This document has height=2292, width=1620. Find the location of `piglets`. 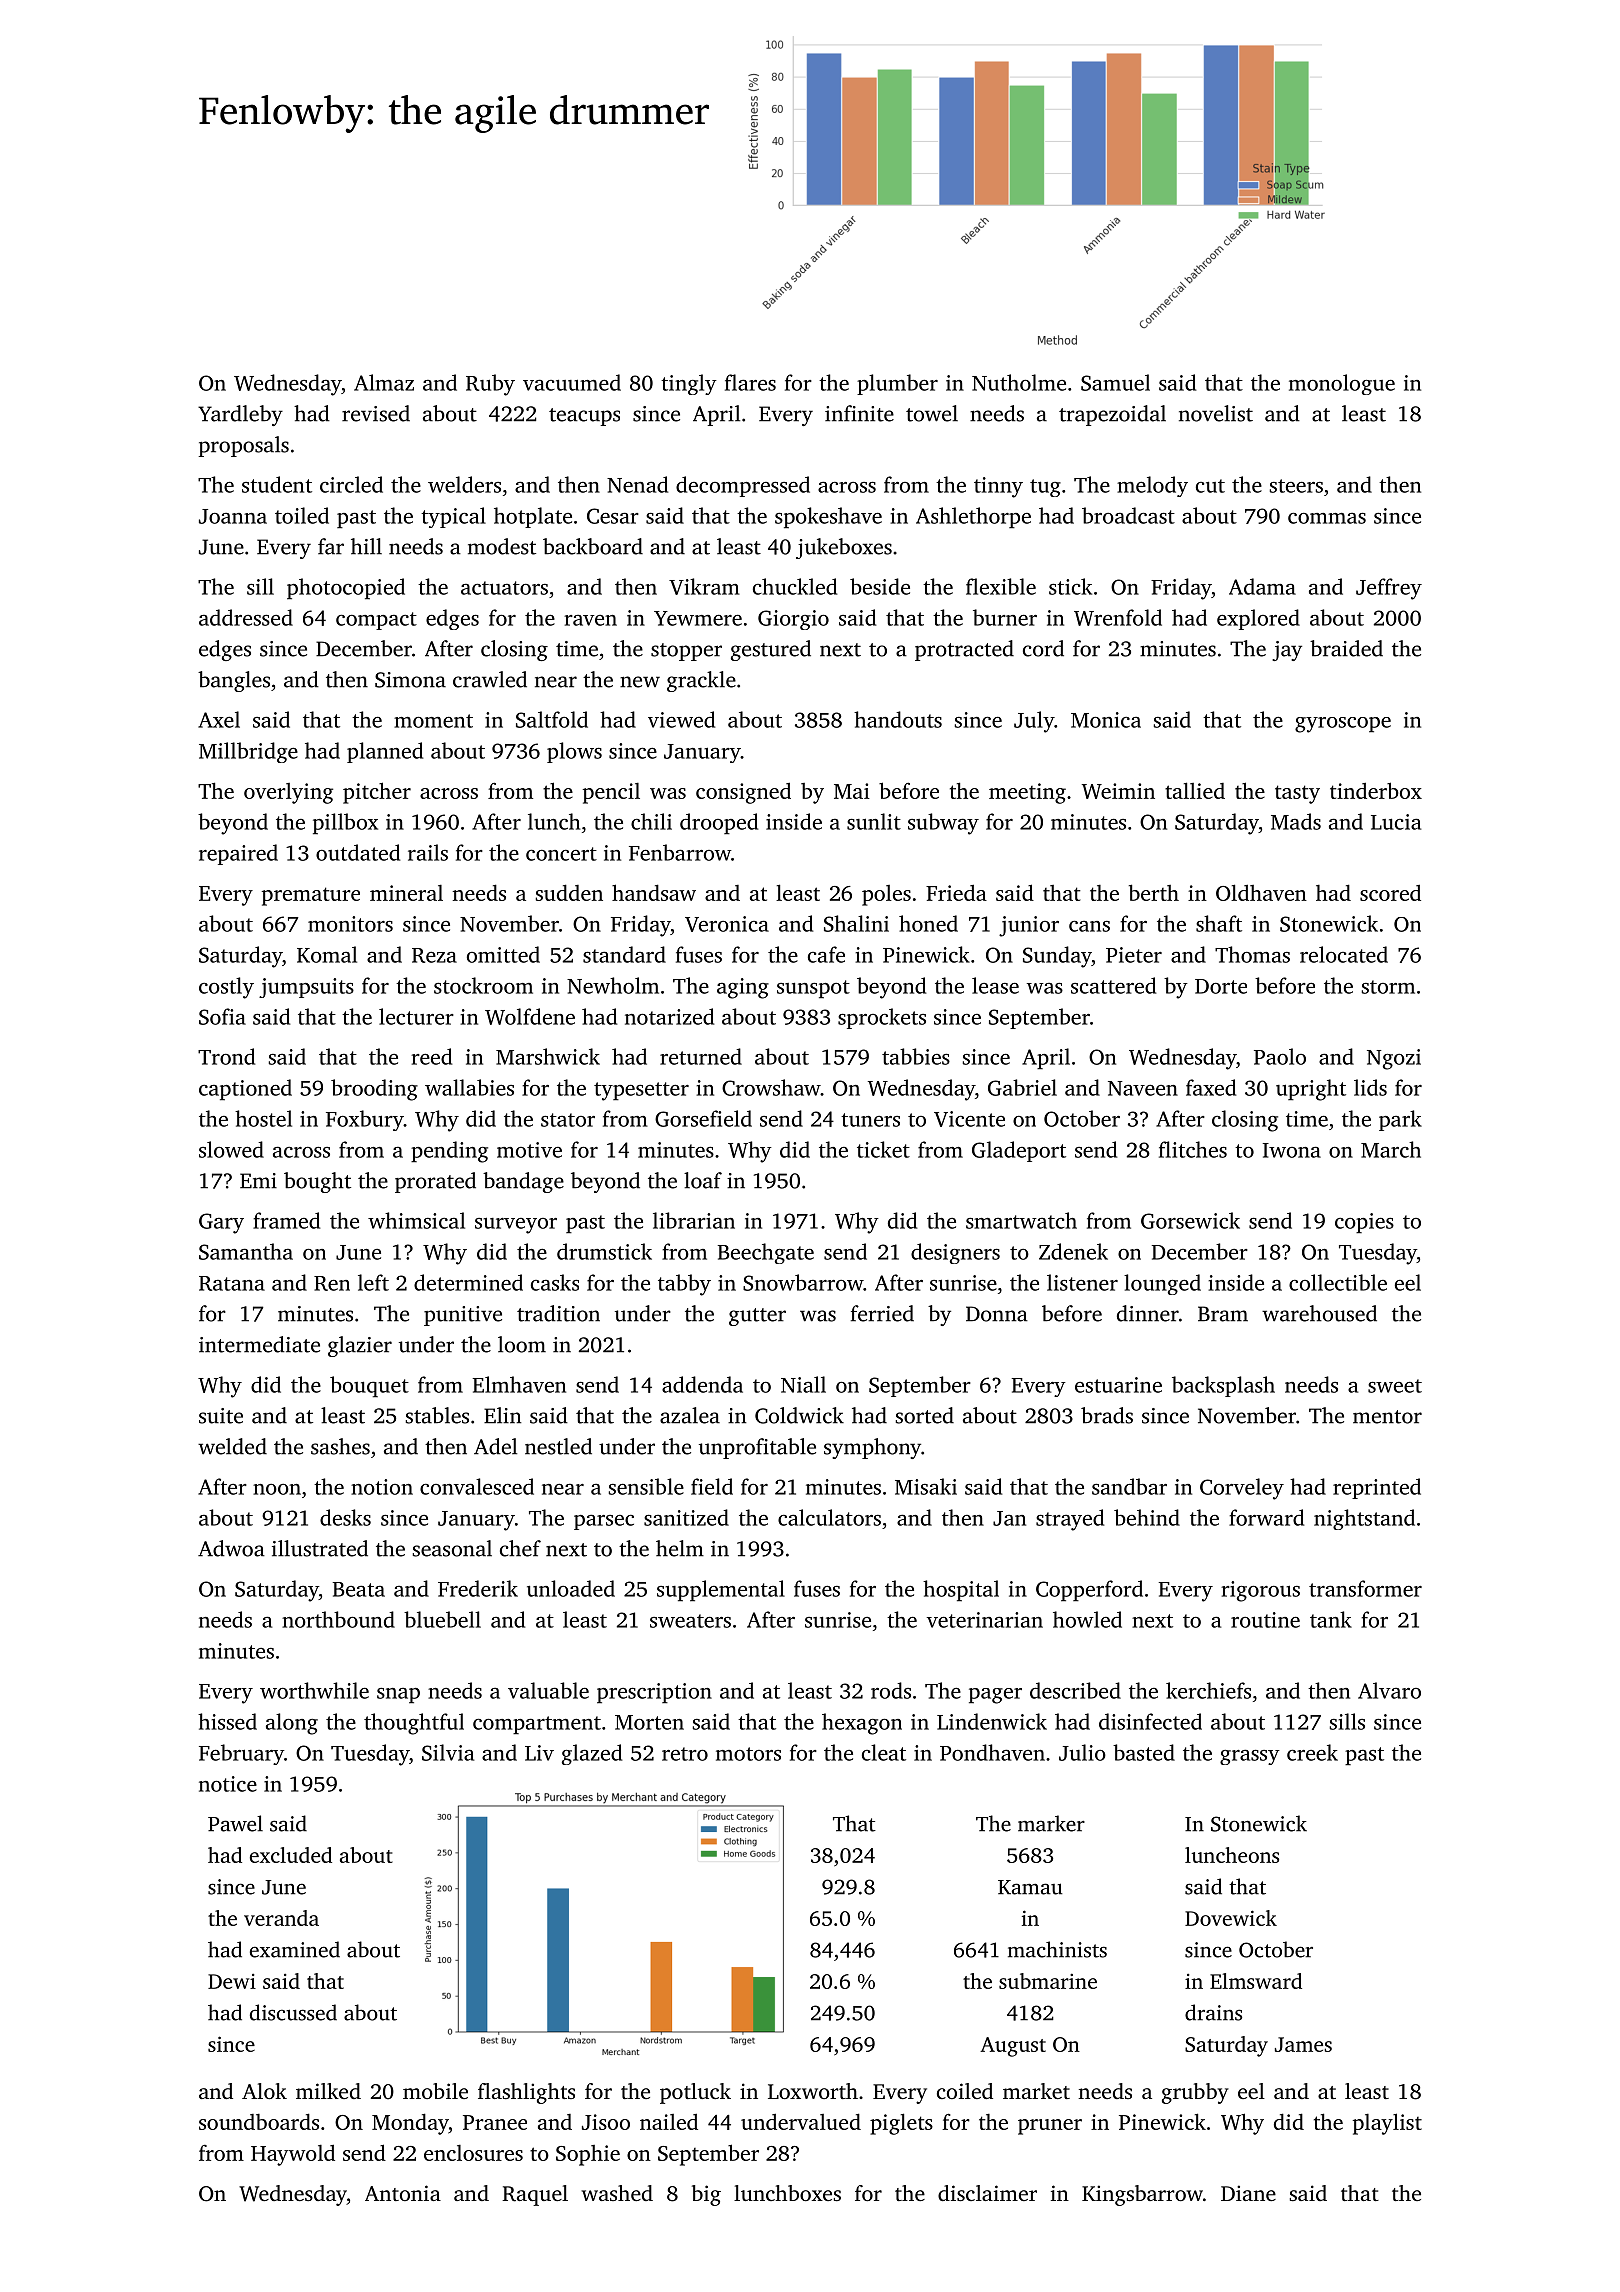

piglets is located at coordinates (901, 2124).
